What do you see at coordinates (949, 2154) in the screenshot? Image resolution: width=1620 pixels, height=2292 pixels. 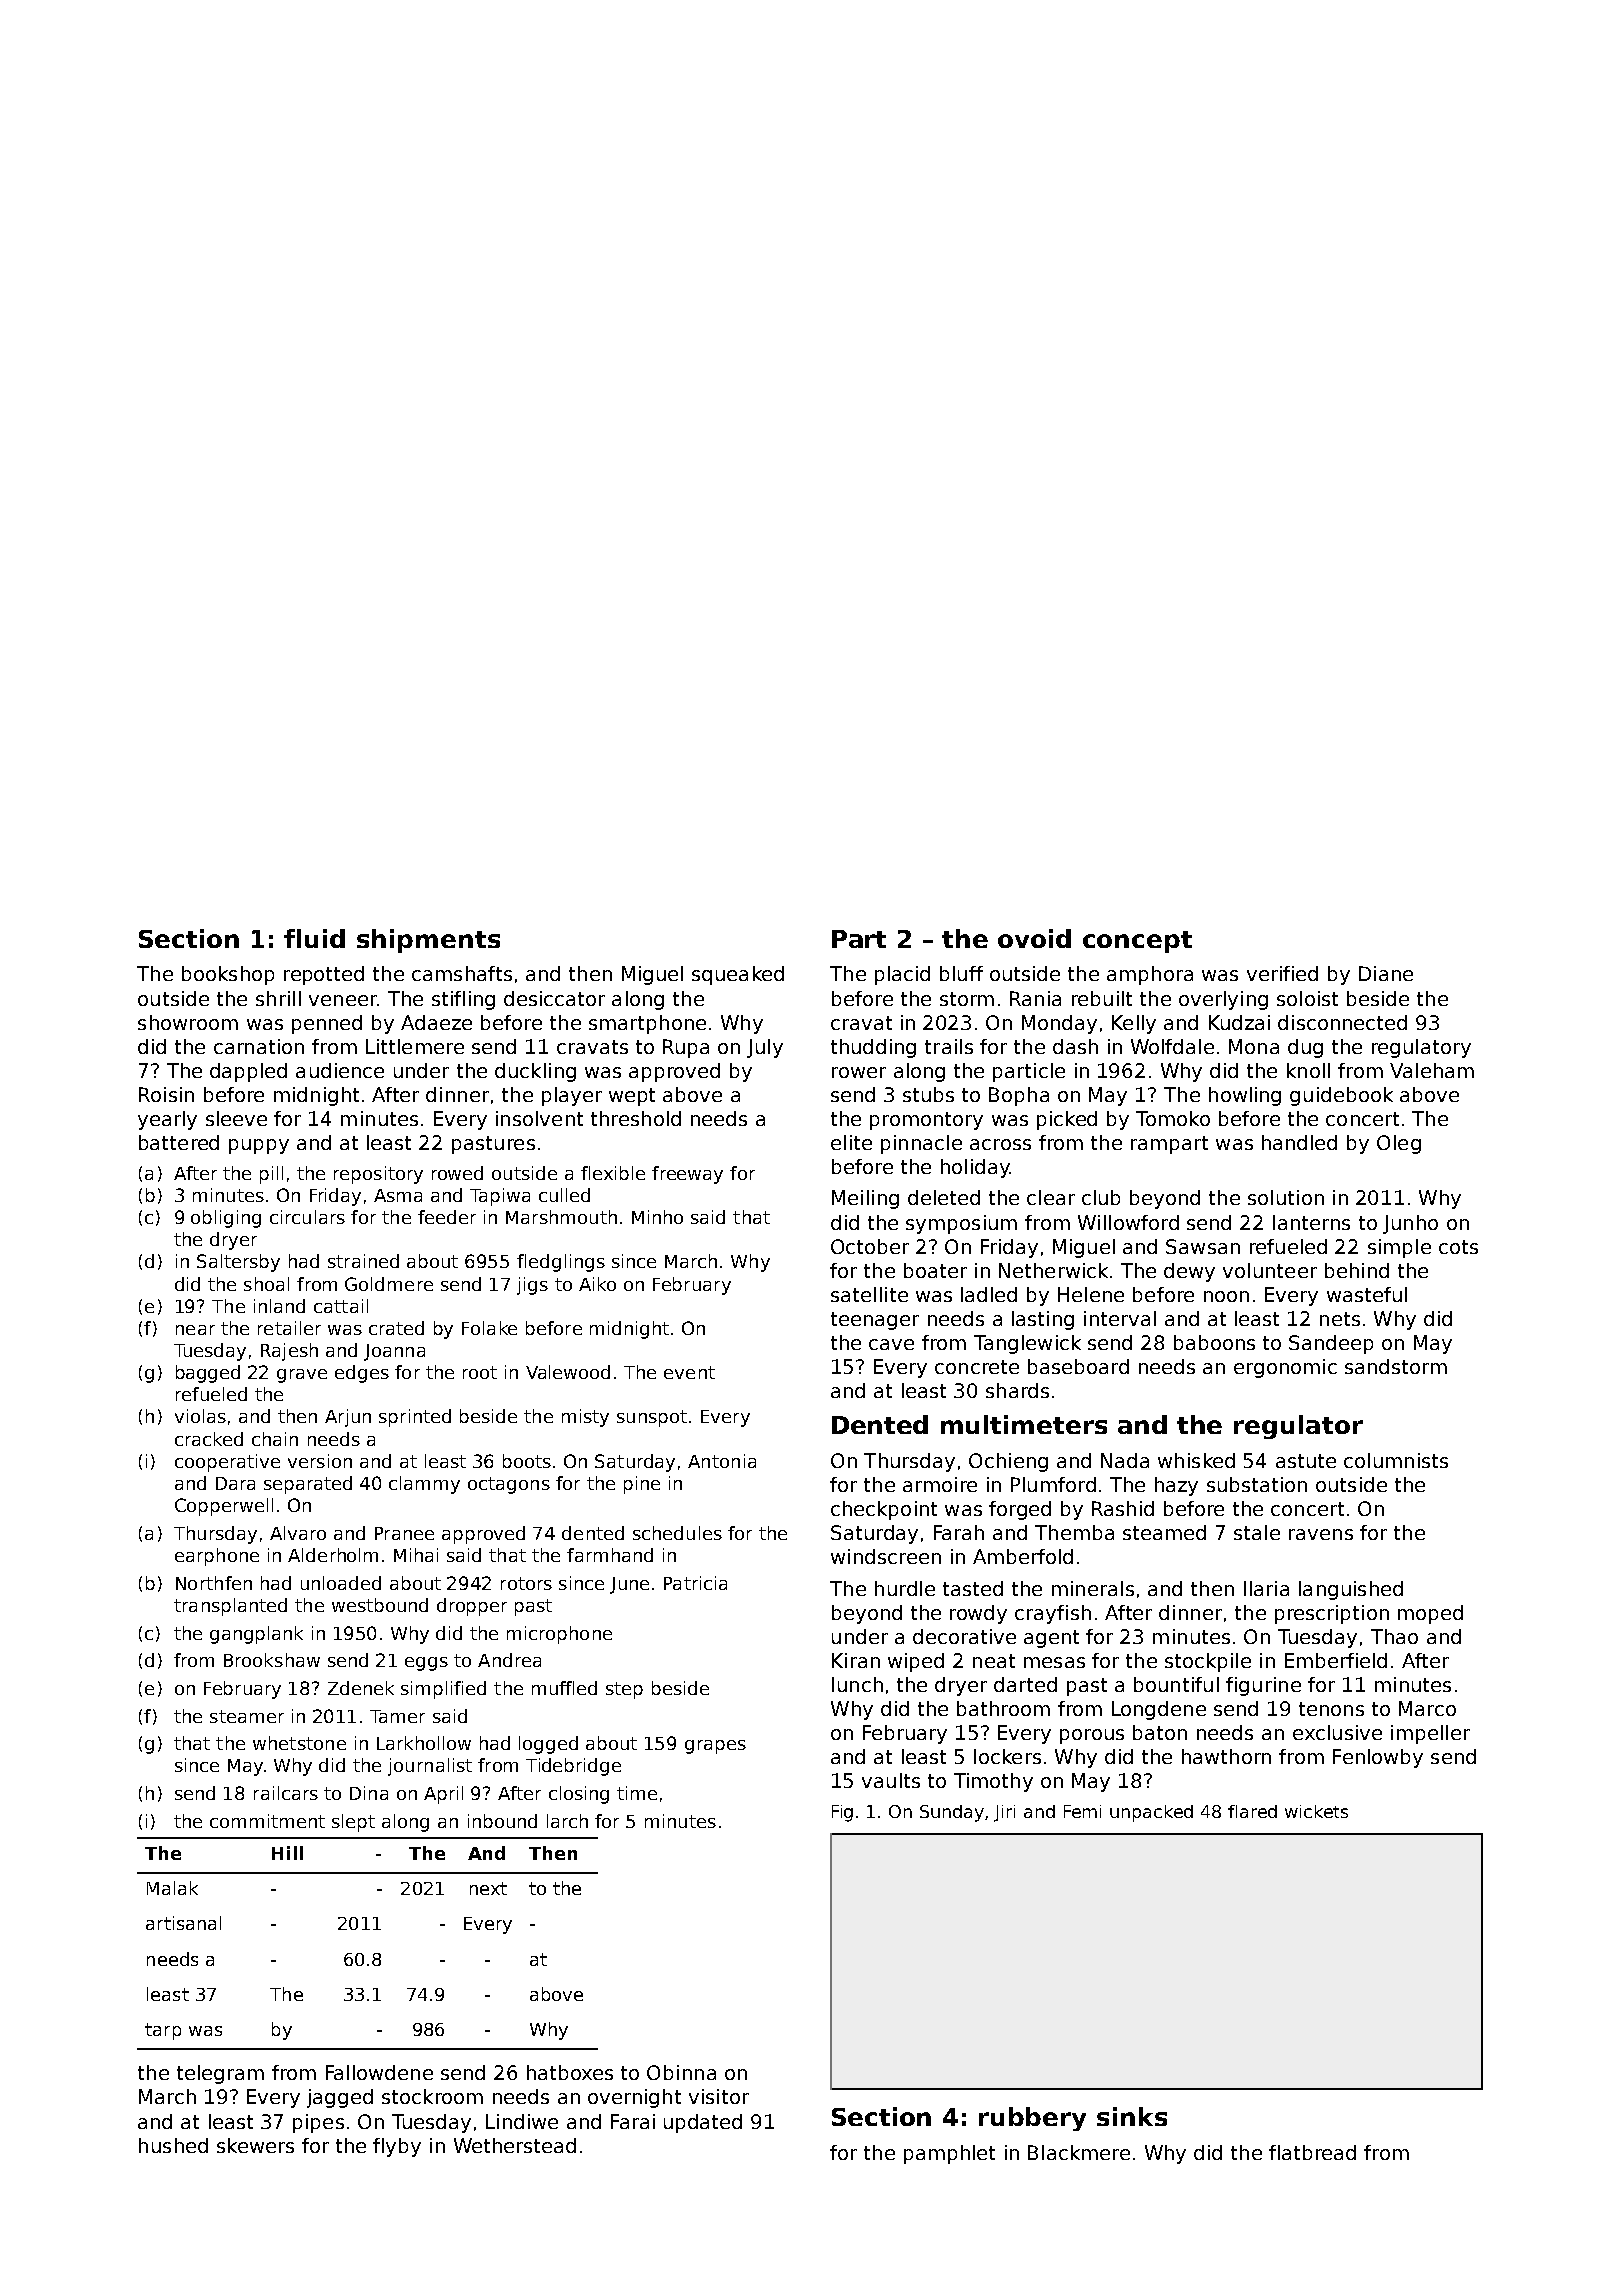 I see `pamphlet` at bounding box center [949, 2154].
